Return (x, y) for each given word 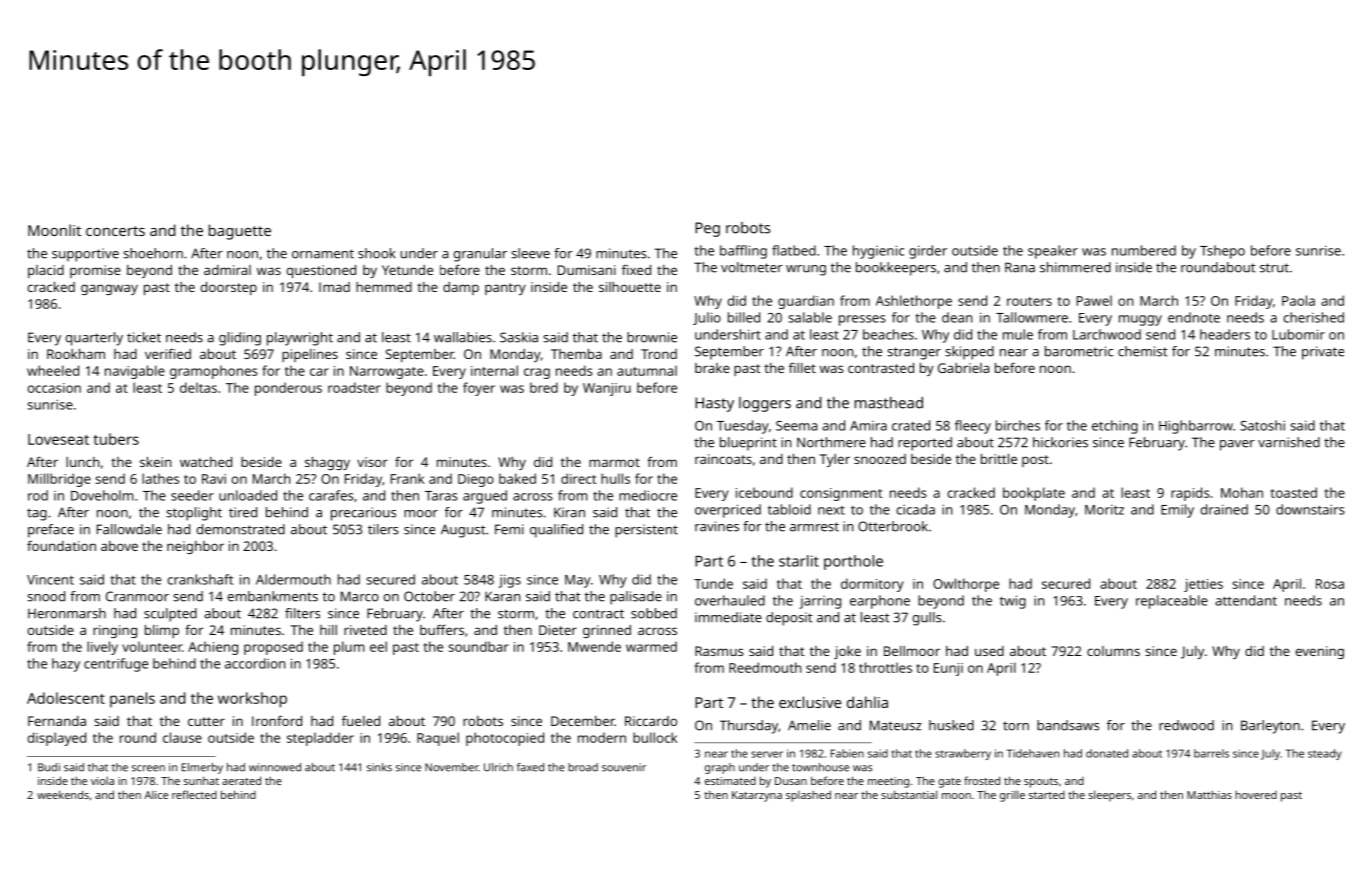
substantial (909, 794)
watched (206, 462)
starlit (799, 561)
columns (1113, 651)
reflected (194, 794)
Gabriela (963, 368)
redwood (1186, 725)
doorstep (229, 288)
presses (862, 320)
